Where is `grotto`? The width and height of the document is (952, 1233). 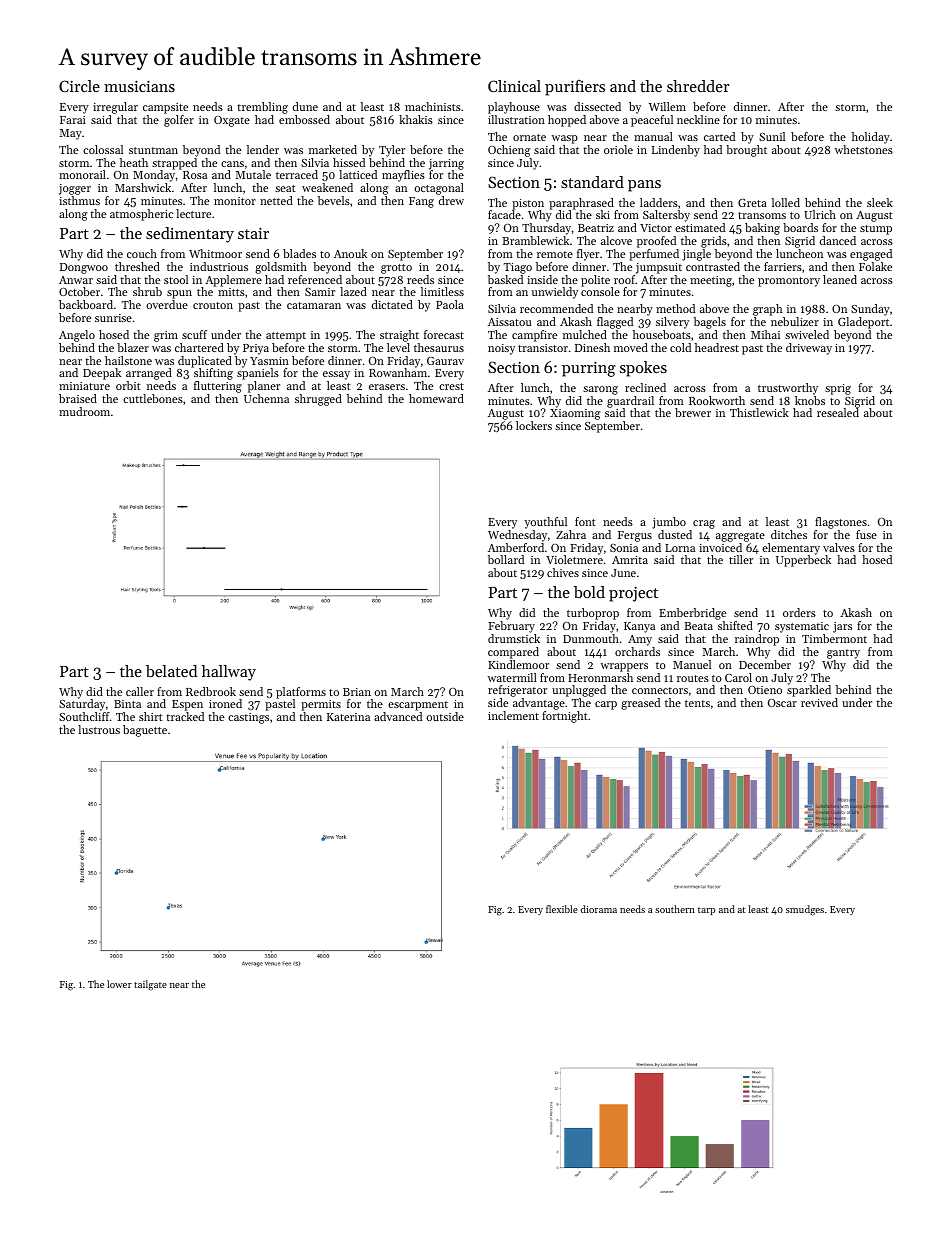 grotto is located at coordinates (396, 269).
